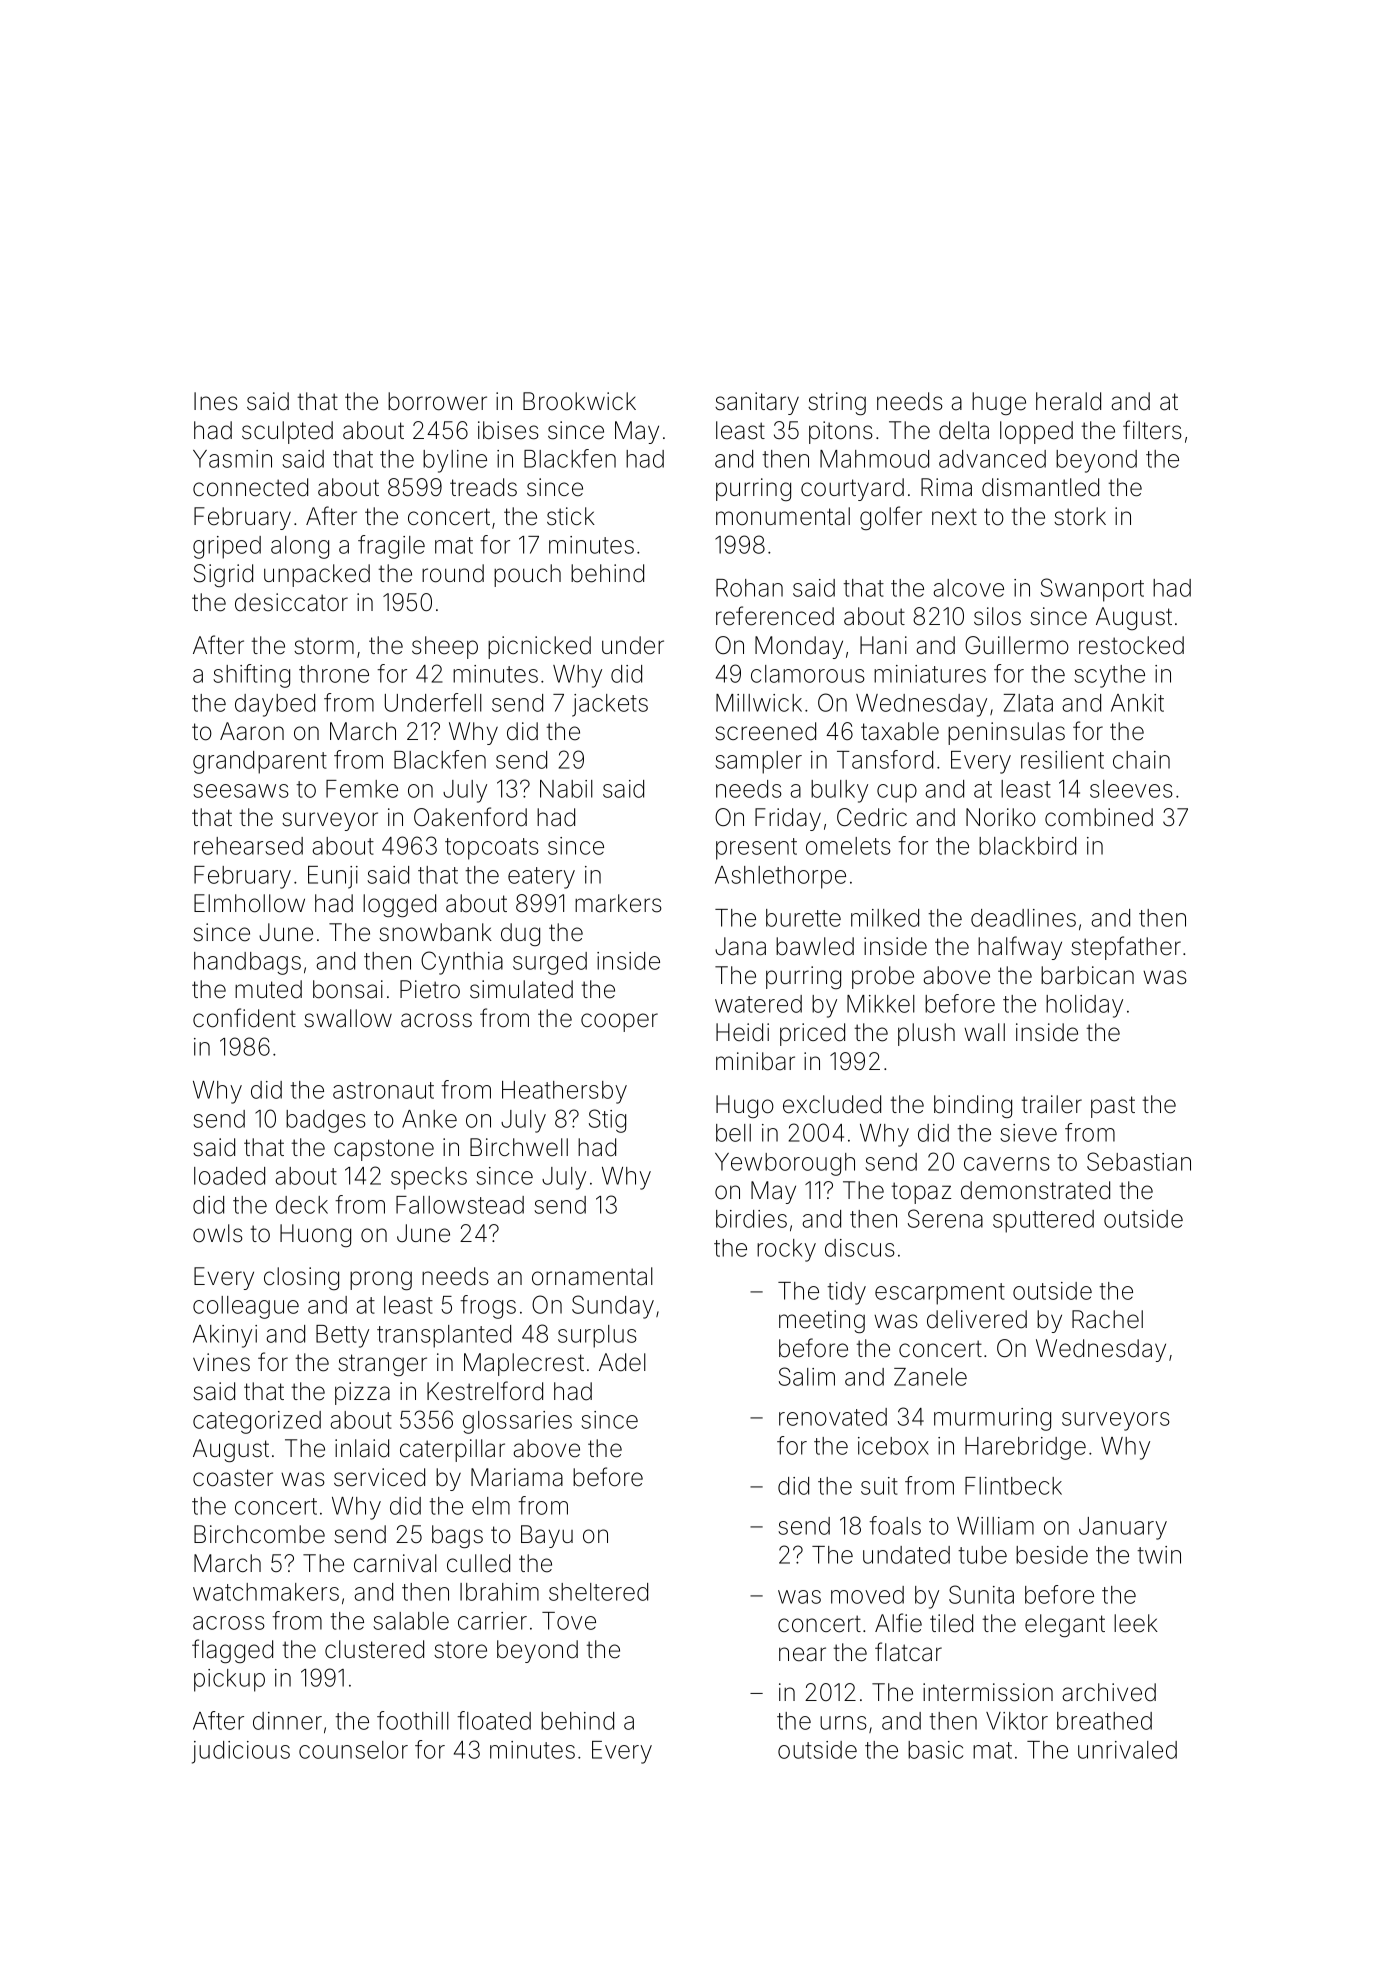 Image resolution: width=1386 pixels, height=1969 pixels. I want to click on counselor, so click(353, 1750).
